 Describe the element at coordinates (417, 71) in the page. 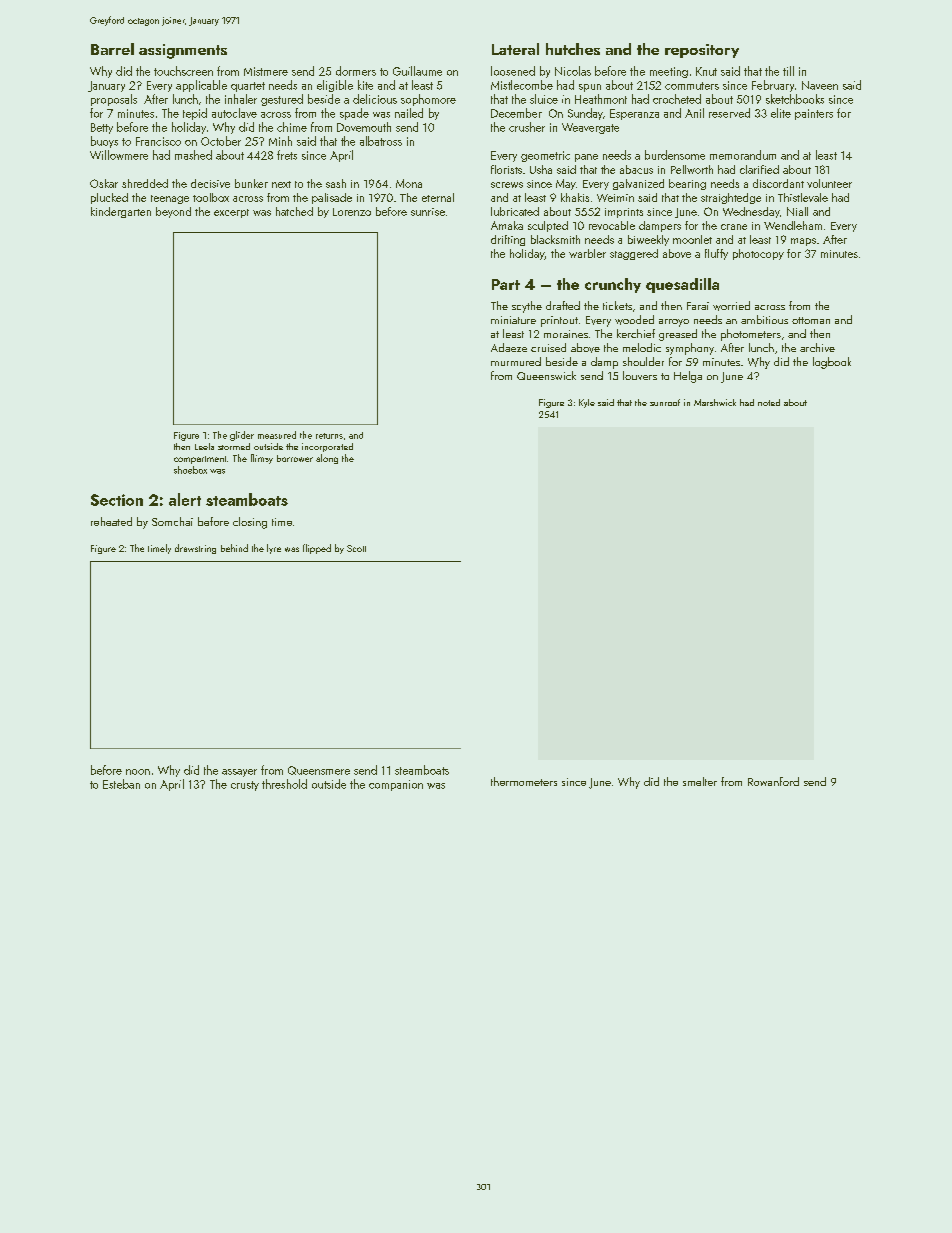

I see `Guillaume` at that location.
